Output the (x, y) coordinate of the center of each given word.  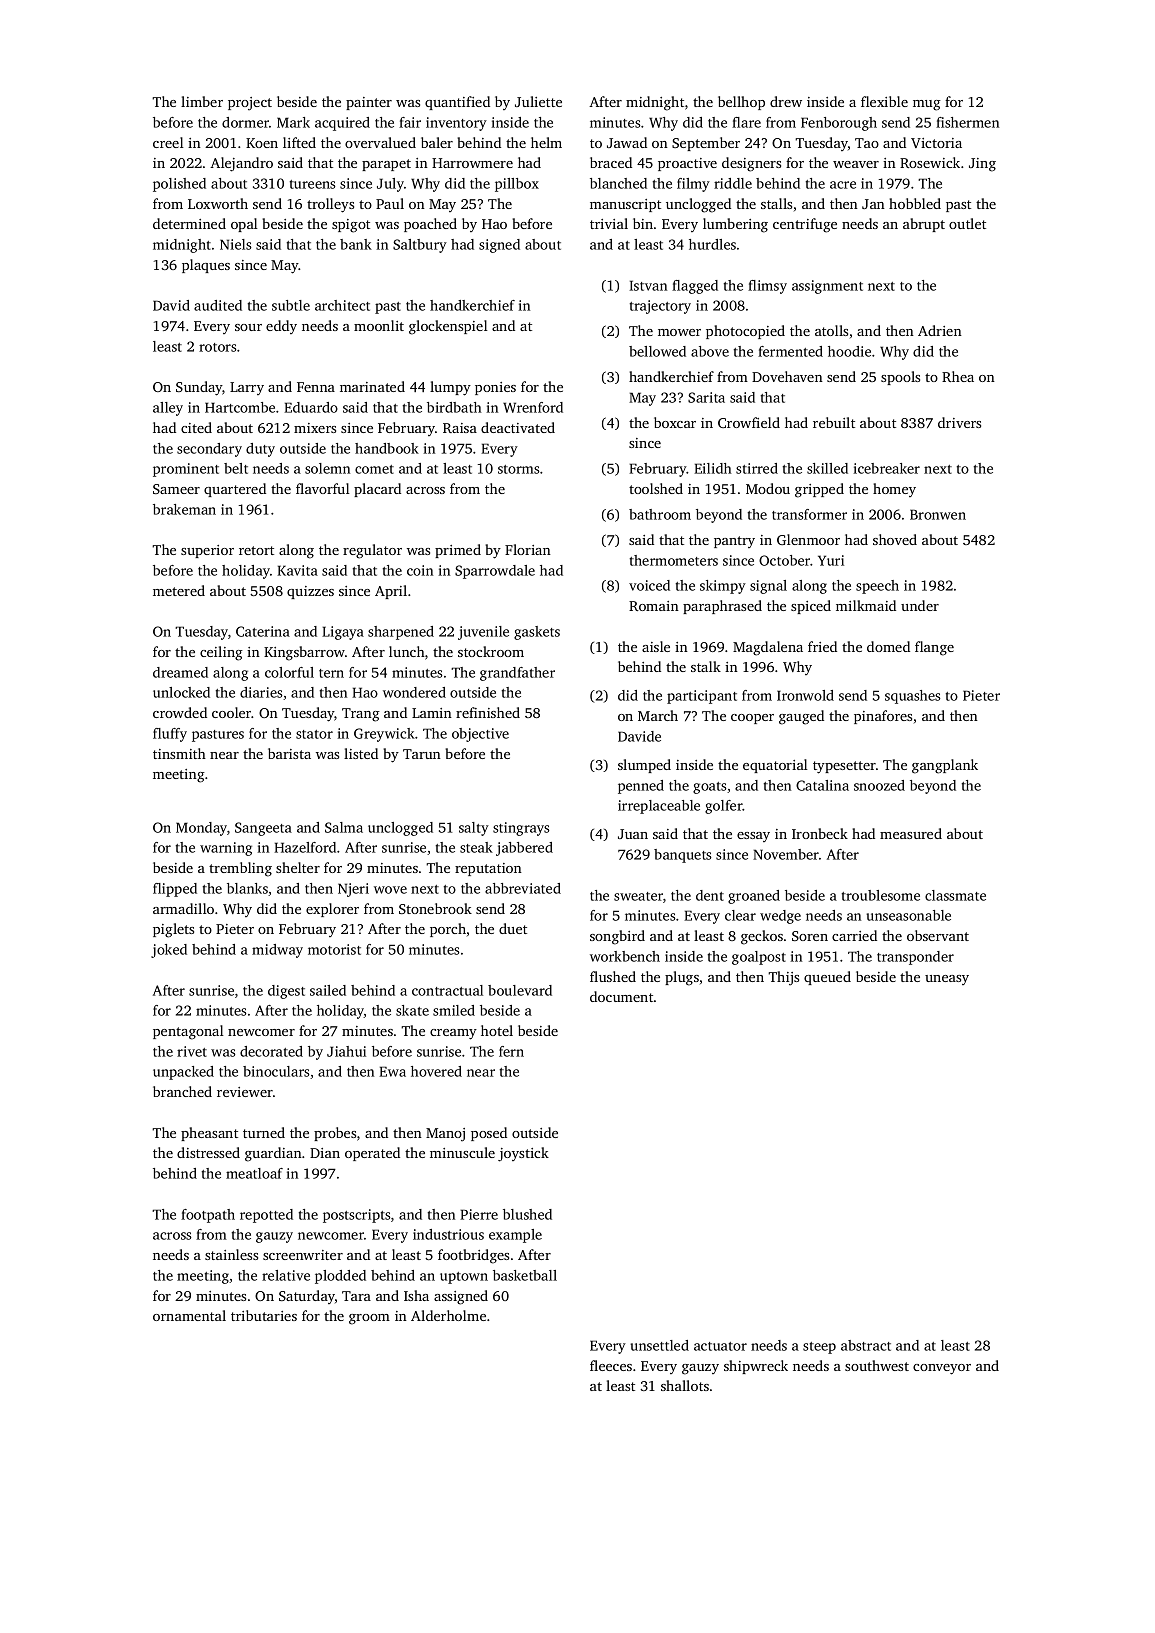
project (250, 103)
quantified (457, 103)
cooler (232, 712)
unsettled (659, 1345)
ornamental (189, 1315)
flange (934, 648)
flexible (884, 101)
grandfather (517, 674)
